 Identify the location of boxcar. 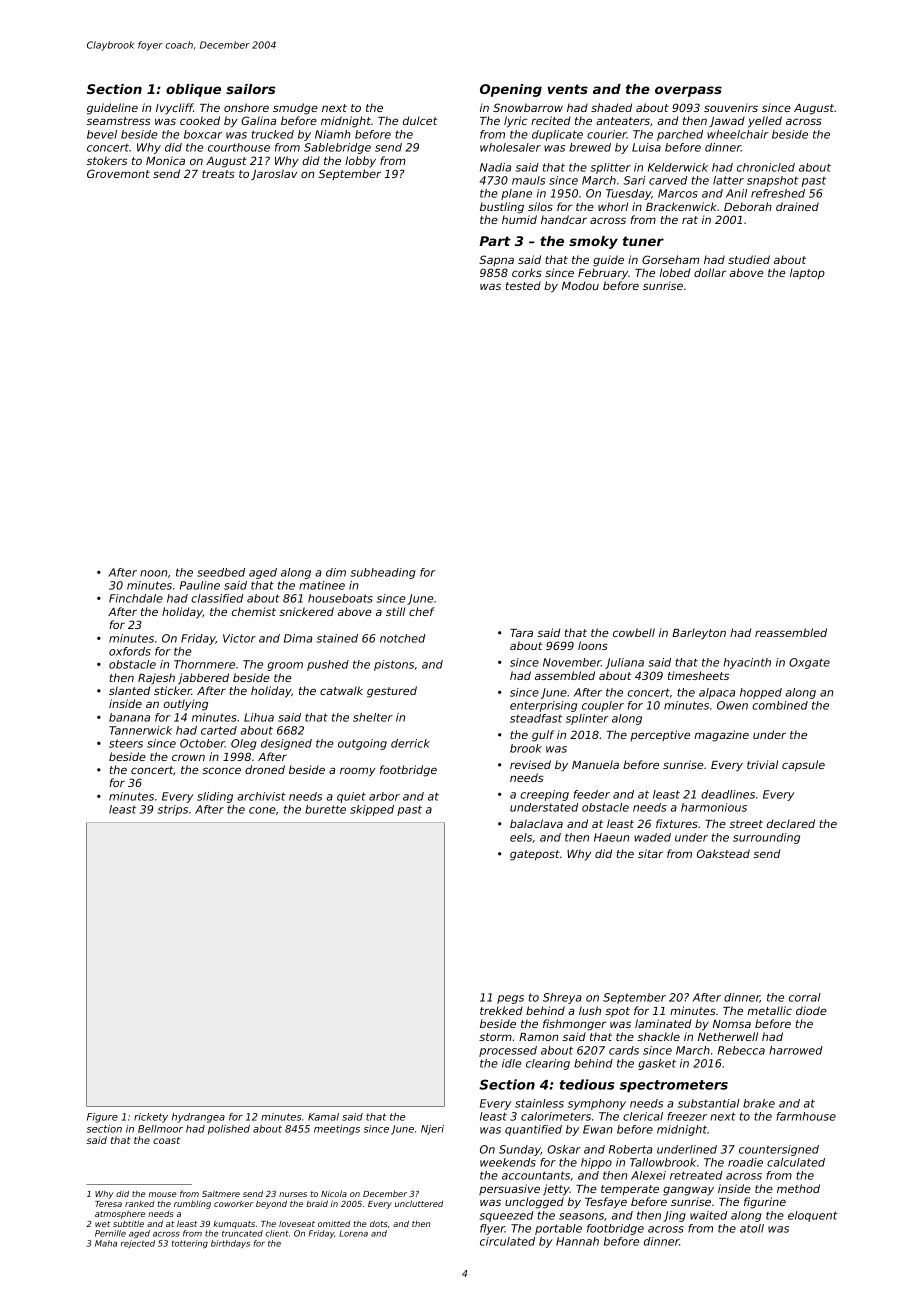
(203, 134).
